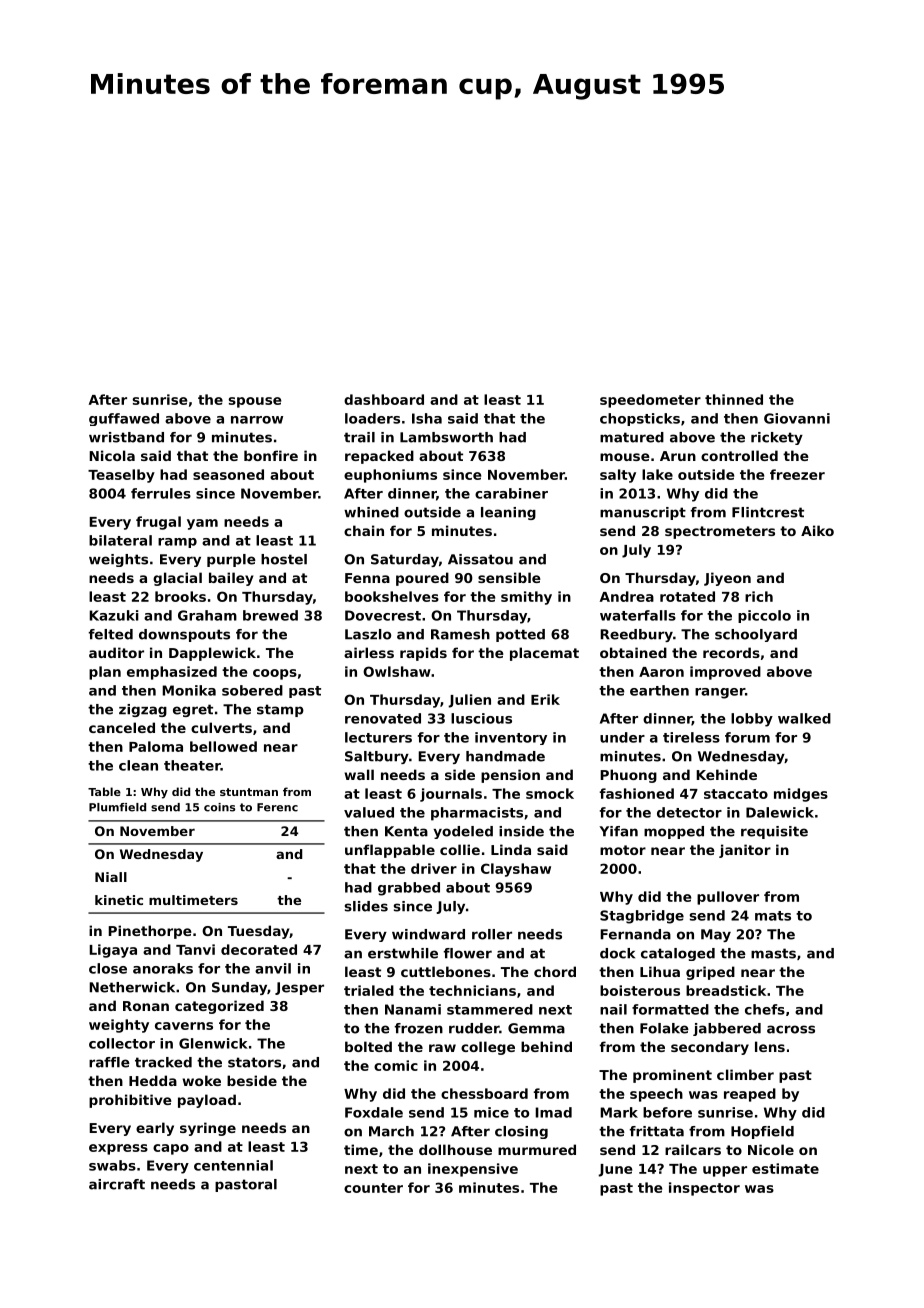 The height and width of the document is (1308, 924). Describe the element at coordinates (509, 577) in the document. I see `sensible` at that location.
